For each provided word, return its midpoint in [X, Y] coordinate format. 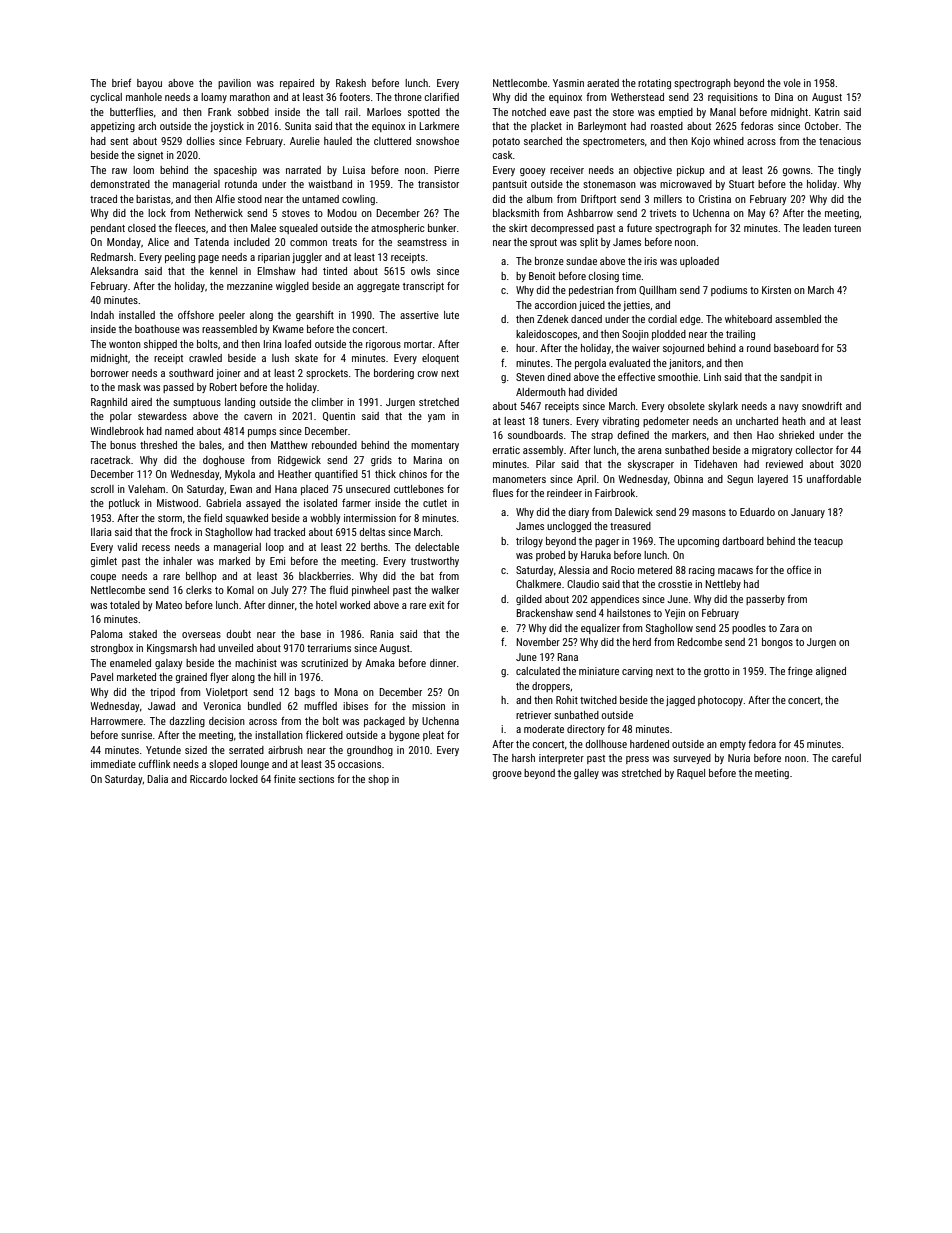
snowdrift [822, 405]
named [179, 431]
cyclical [106, 98]
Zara [789, 628]
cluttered [392, 141]
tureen [847, 228]
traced [103, 199]
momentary [435, 446]
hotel [326, 605]
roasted [667, 126]
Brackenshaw [544, 613]
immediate [113, 764]
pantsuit [510, 185]
